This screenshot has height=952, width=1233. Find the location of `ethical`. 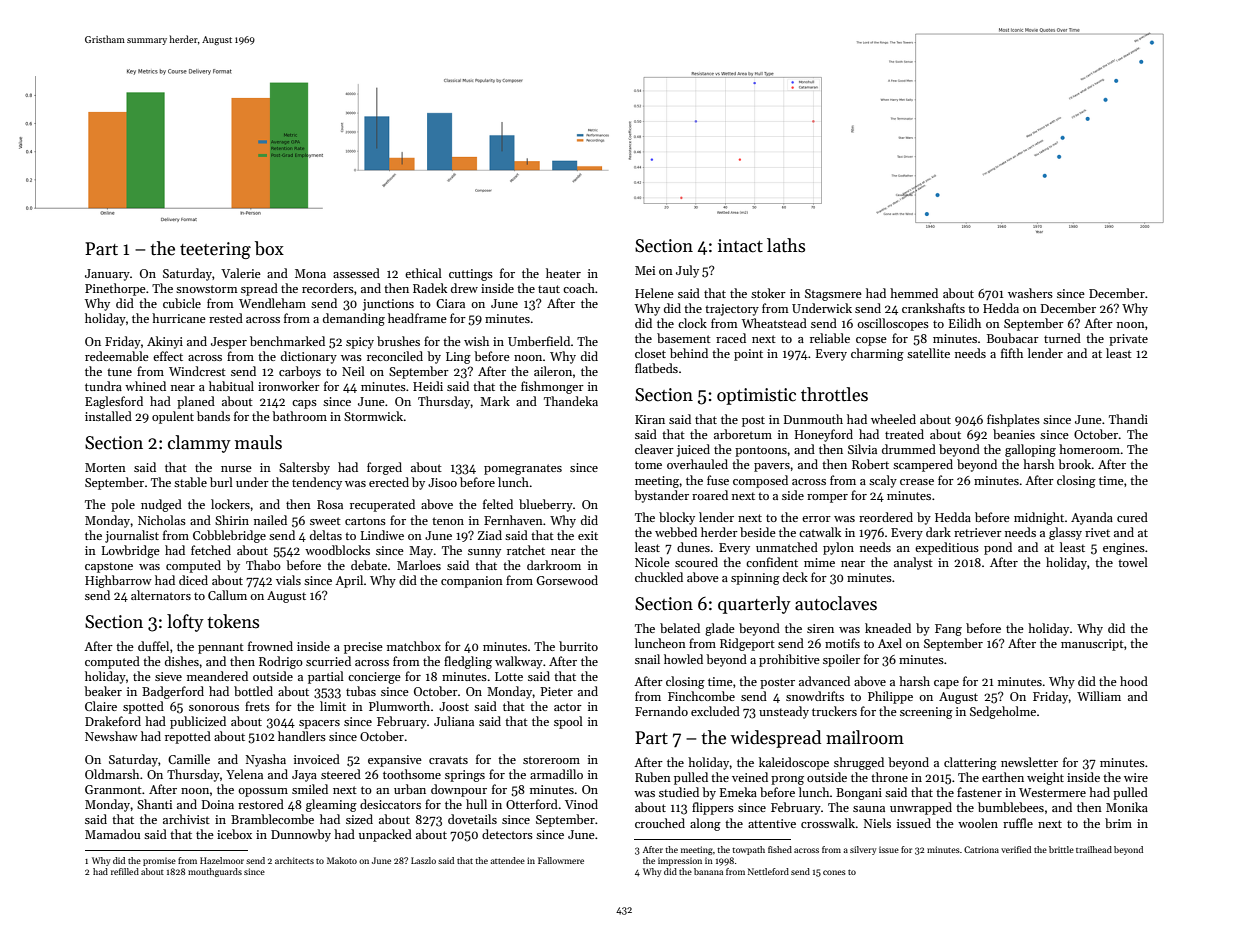

ethical is located at coordinates (423, 273).
